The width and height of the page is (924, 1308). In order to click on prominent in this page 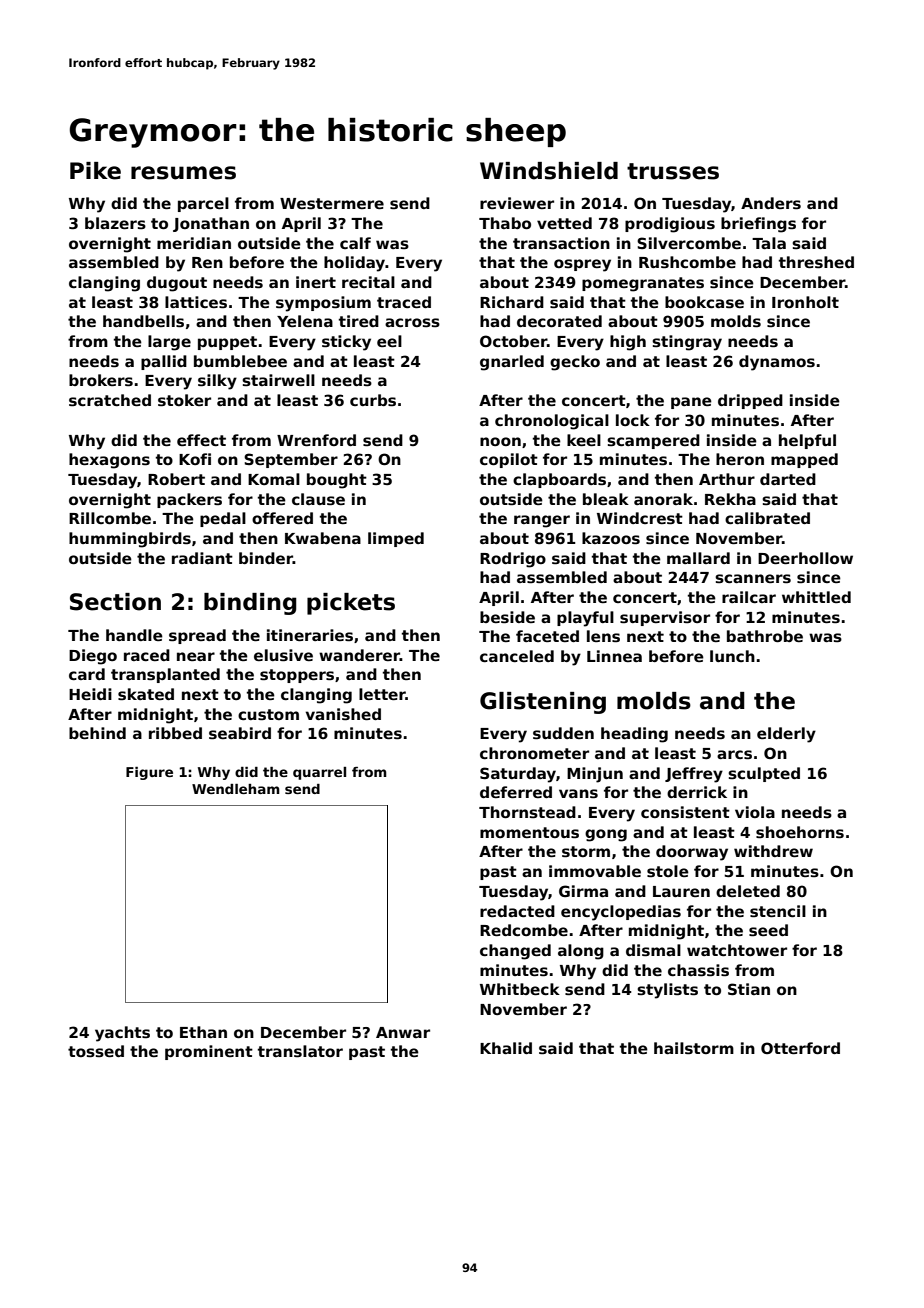, I will do `click(209, 1052)`.
